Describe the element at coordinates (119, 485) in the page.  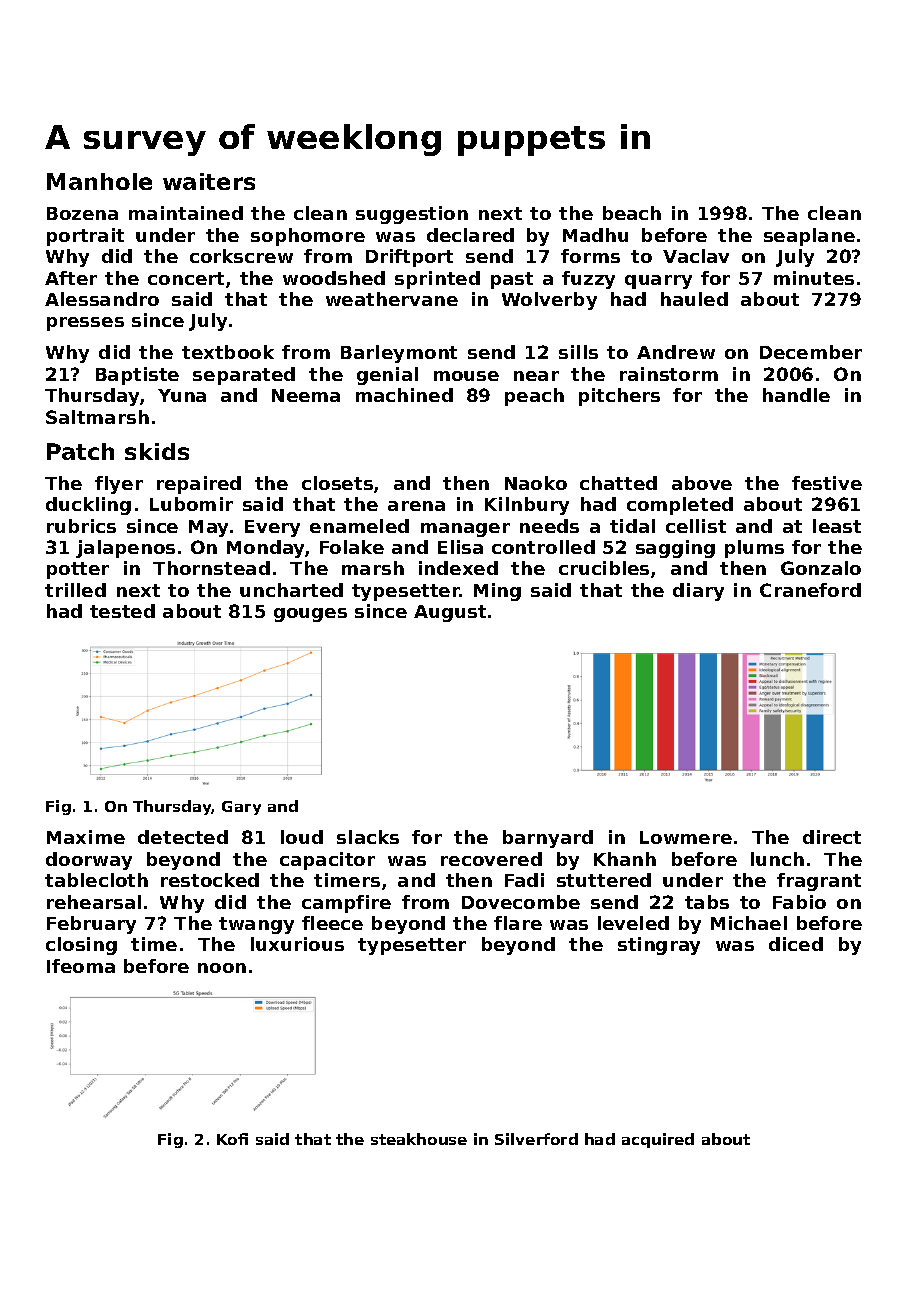
I see `flyer` at that location.
